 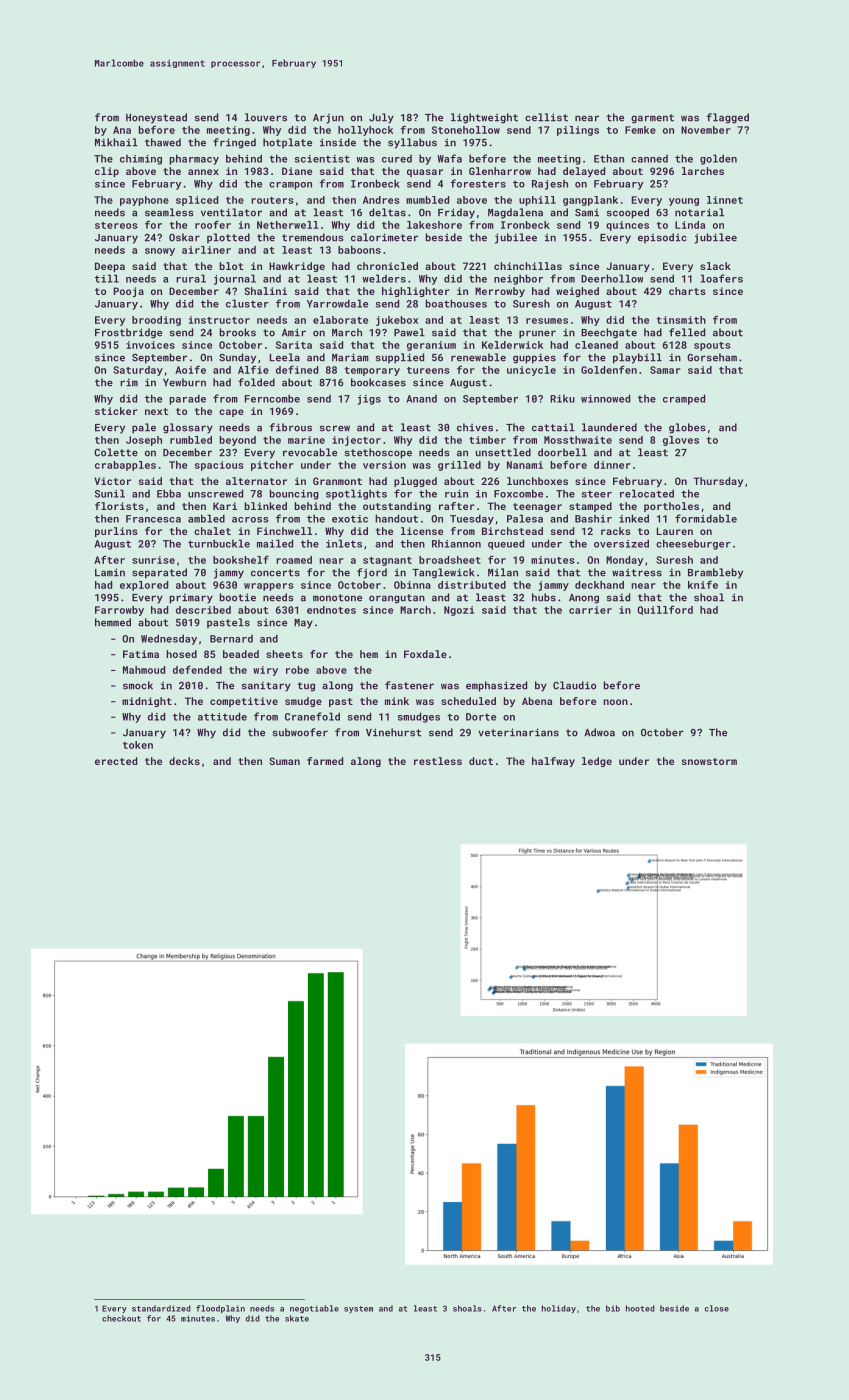 What do you see at coordinates (269, 587) in the screenshot?
I see `wrappers` at bounding box center [269, 587].
